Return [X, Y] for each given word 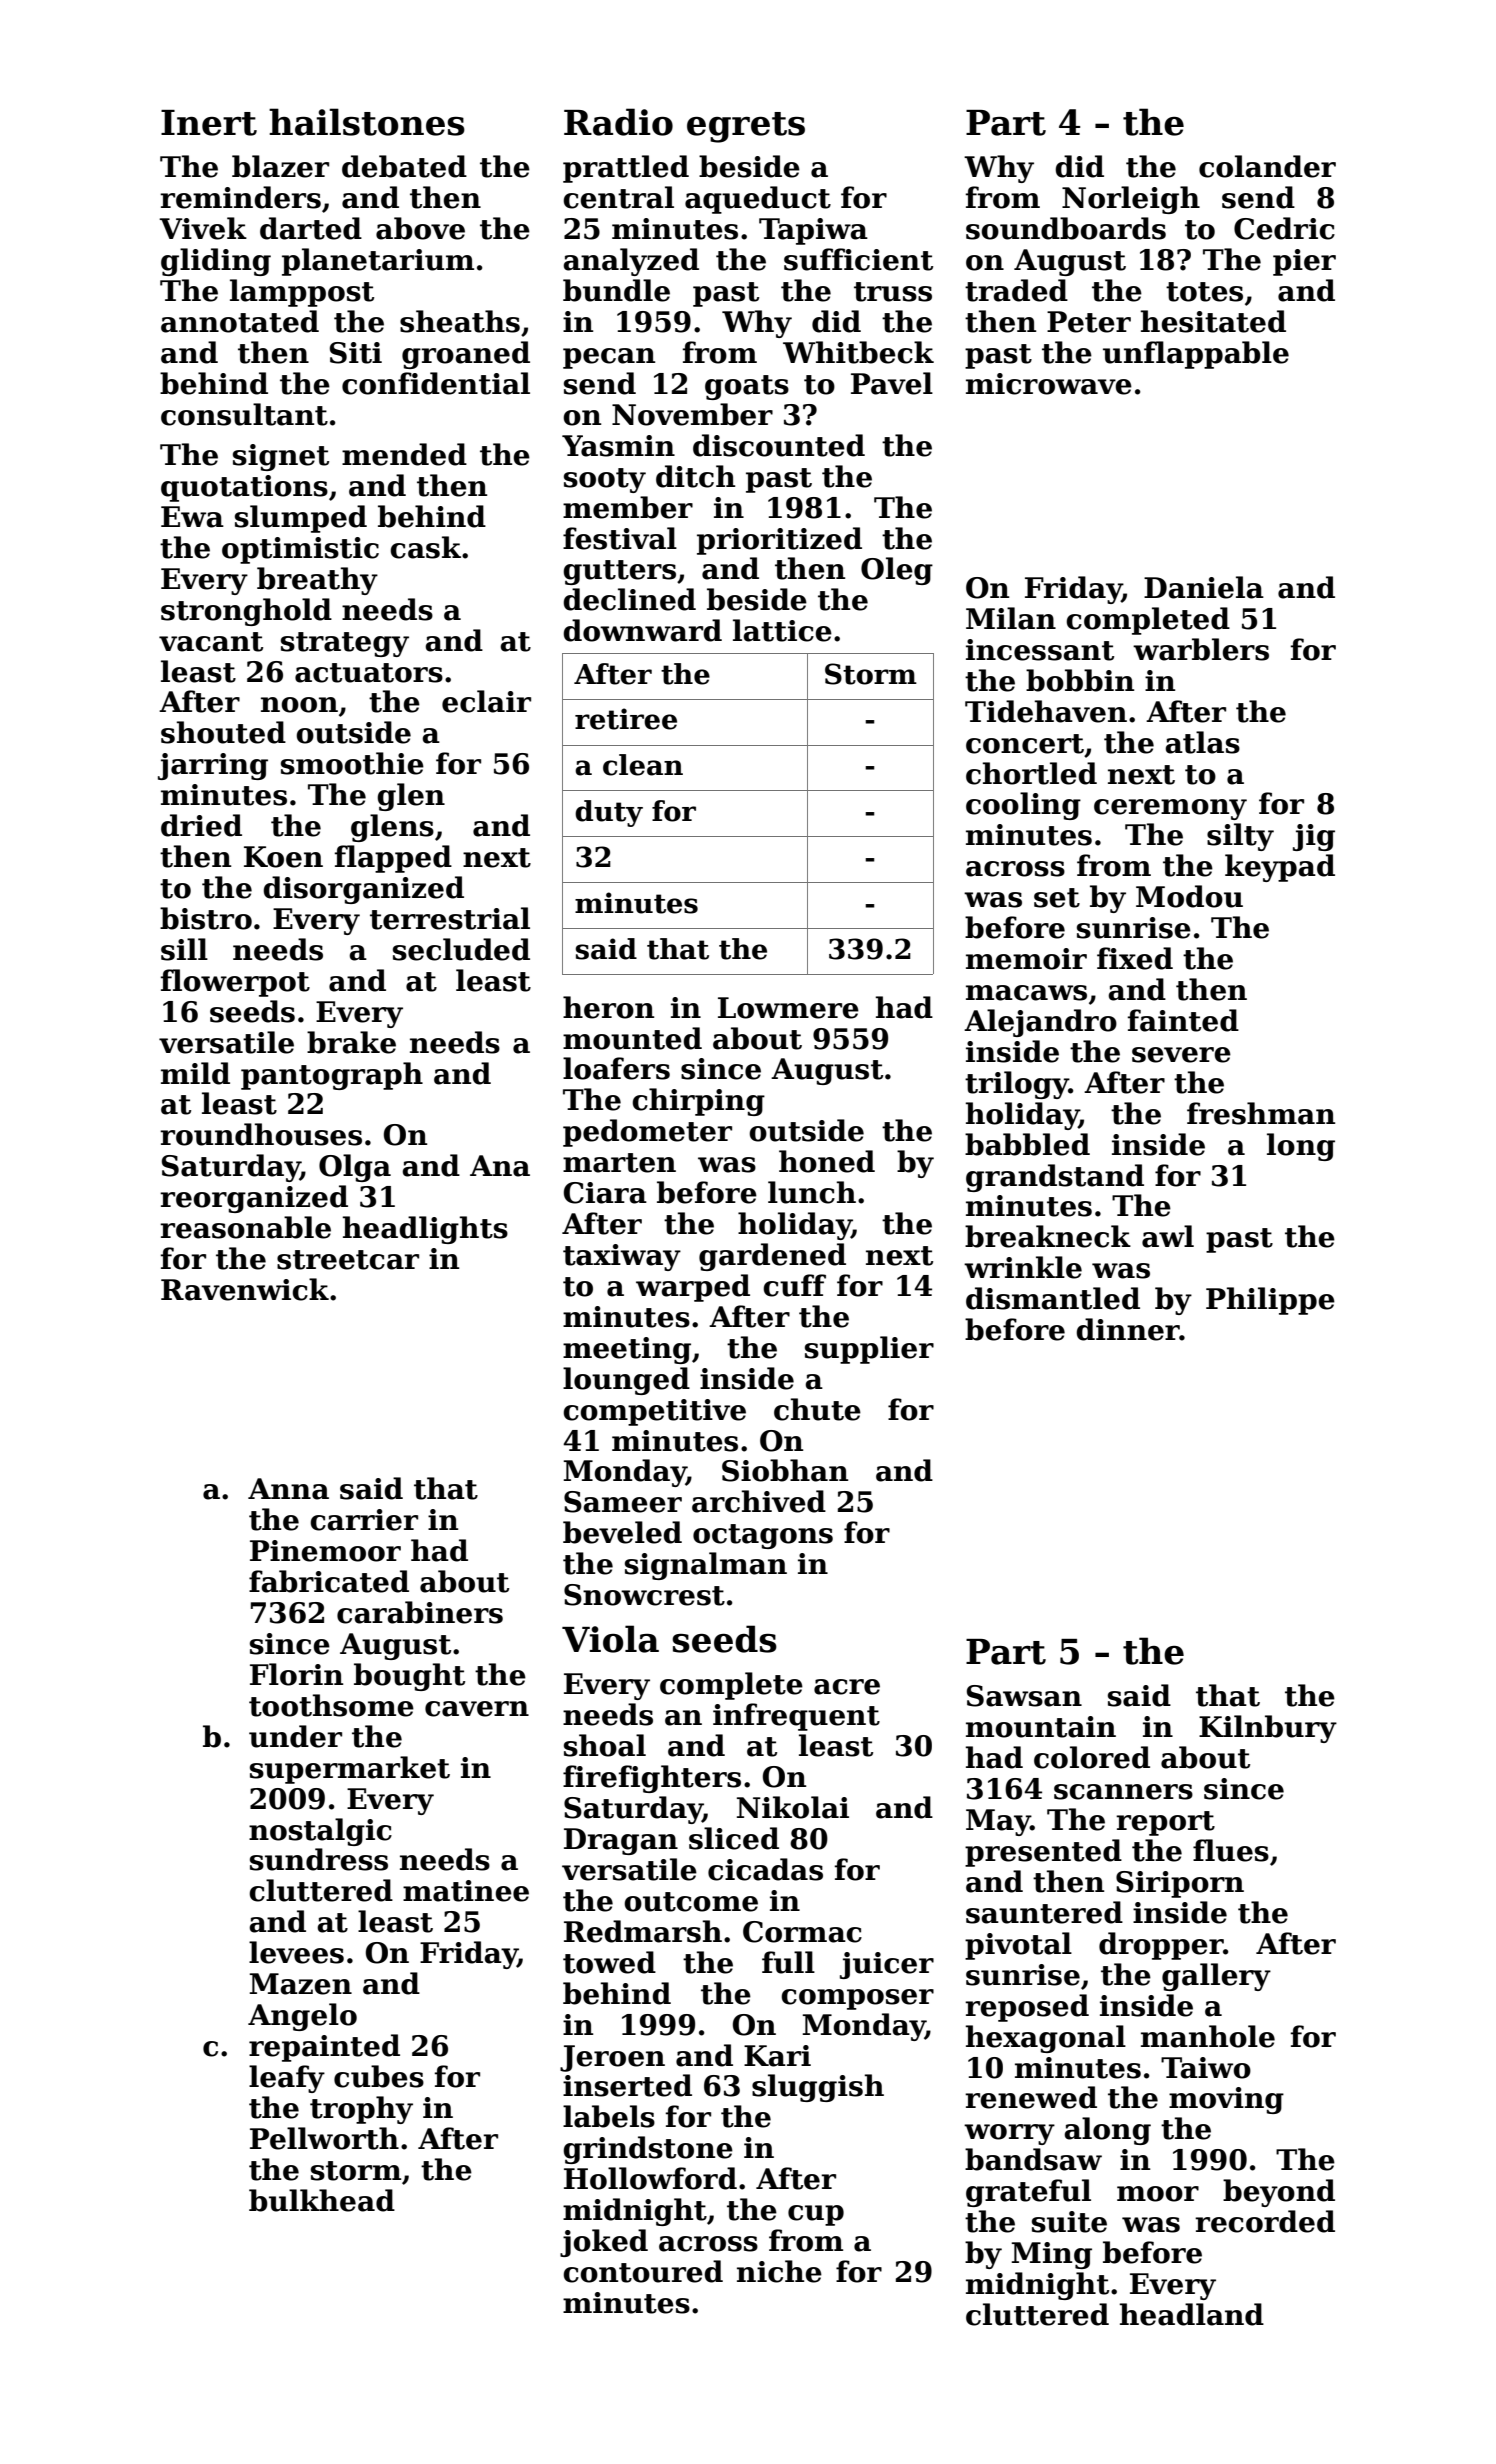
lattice [782, 630]
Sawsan [1024, 1696]
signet [281, 457]
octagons [763, 1536]
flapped [393, 859]
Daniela [1204, 587]
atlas [1202, 742]
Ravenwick [245, 1289]
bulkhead [322, 2200]
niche [779, 2271]
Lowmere [788, 1008]
